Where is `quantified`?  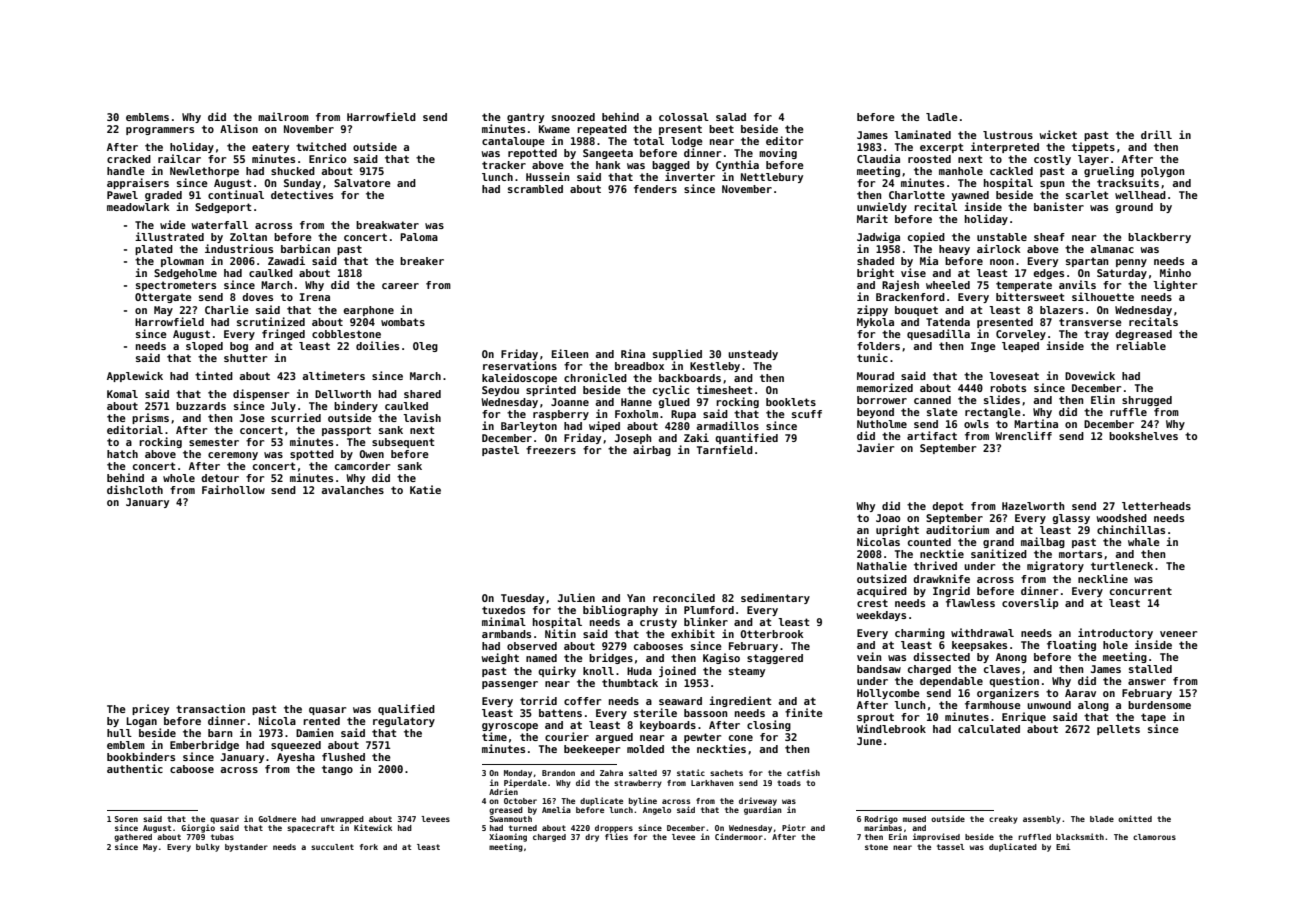
quantified is located at coordinates (746, 438).
